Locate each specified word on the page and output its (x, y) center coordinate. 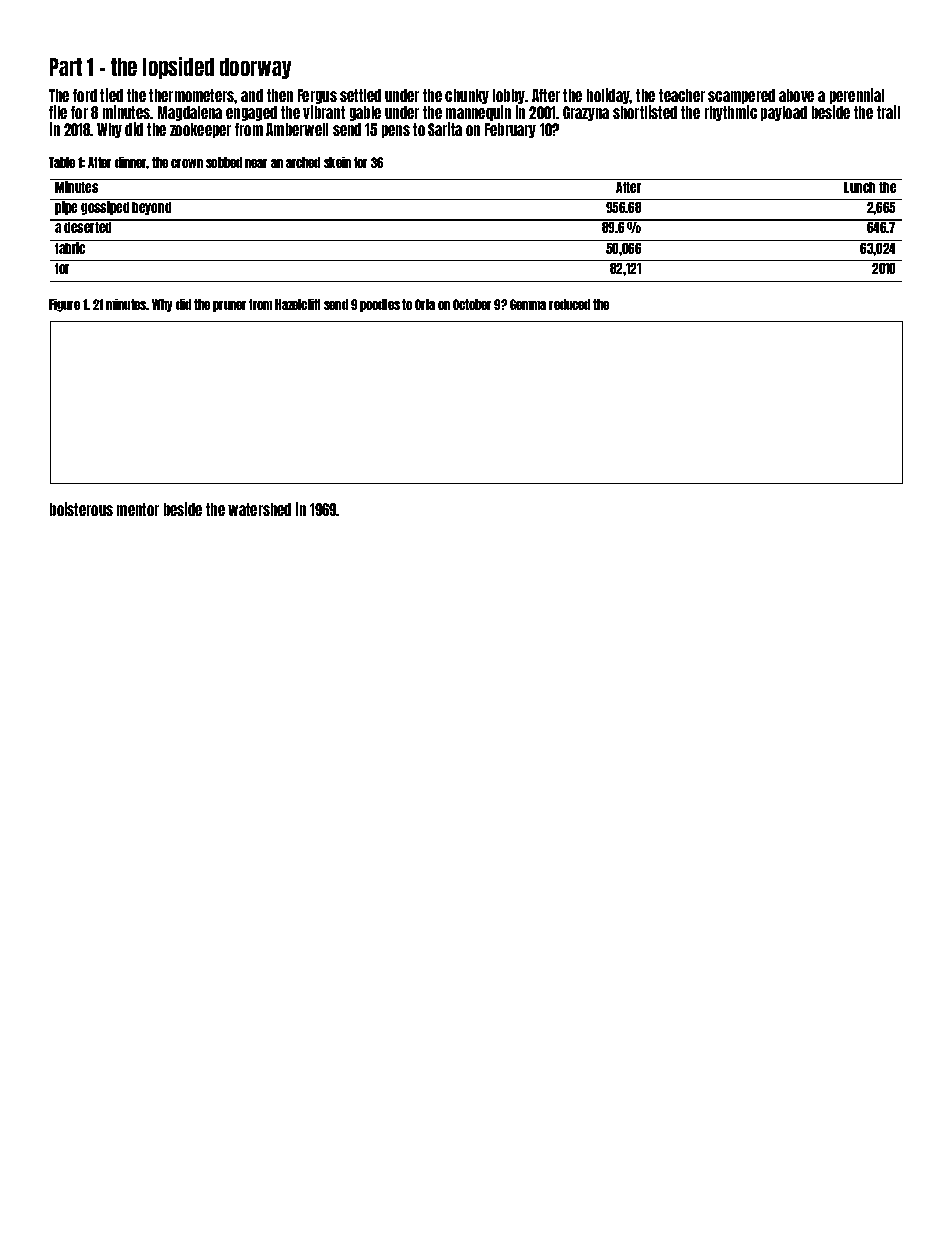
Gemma (528, 304)
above (796, 95)
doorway (255, 68)
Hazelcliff (297, 304)
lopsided (178, 68)
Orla (425, 304)
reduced (569, 304)
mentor (138, 509)
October (472, 304)
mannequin (478, 113)
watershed (259, 509)
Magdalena (190, 113)
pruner (229, 306)
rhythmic (731, 113)
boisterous (81, 509)
